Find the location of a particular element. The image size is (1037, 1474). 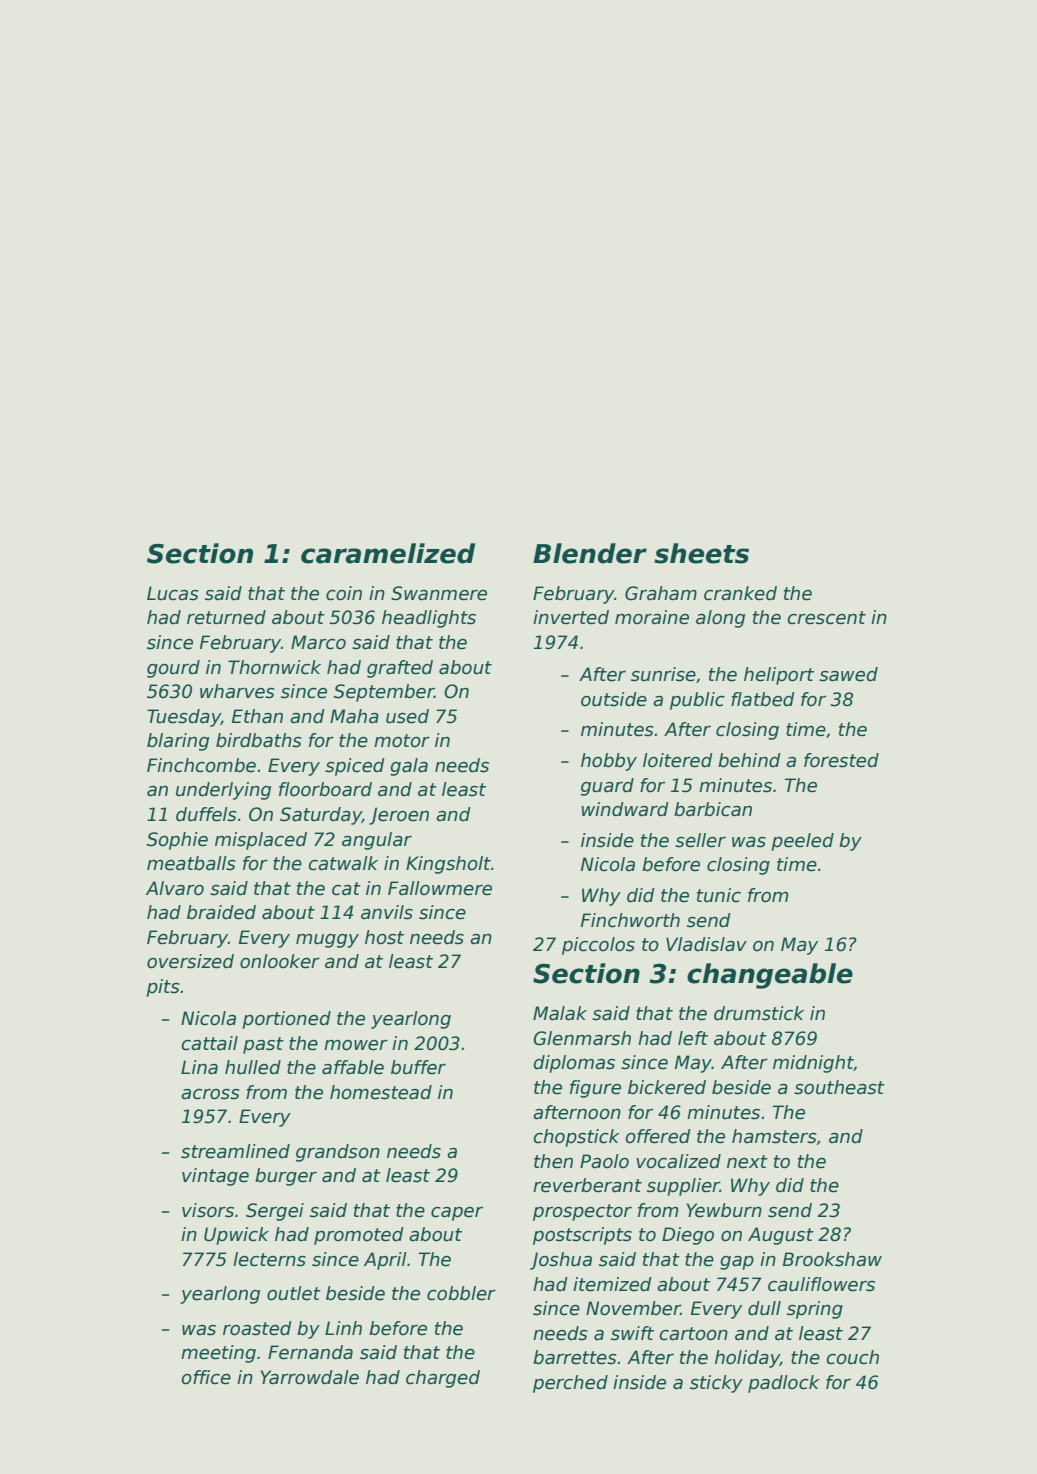

bickered is located at coordinates (667, 1087).
